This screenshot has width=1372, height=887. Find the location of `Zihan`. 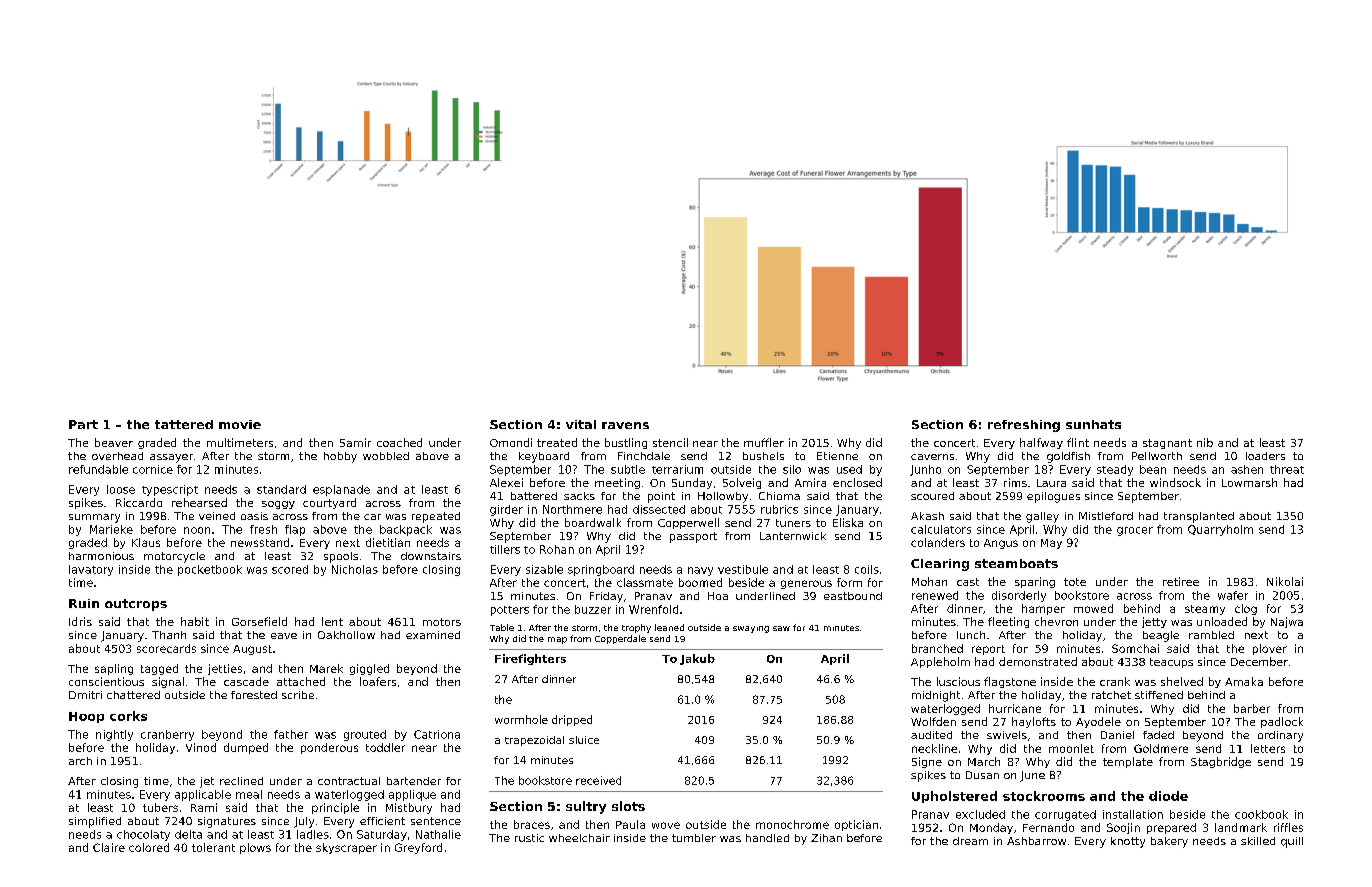

Zihan is located at coordinates (826, 838).
